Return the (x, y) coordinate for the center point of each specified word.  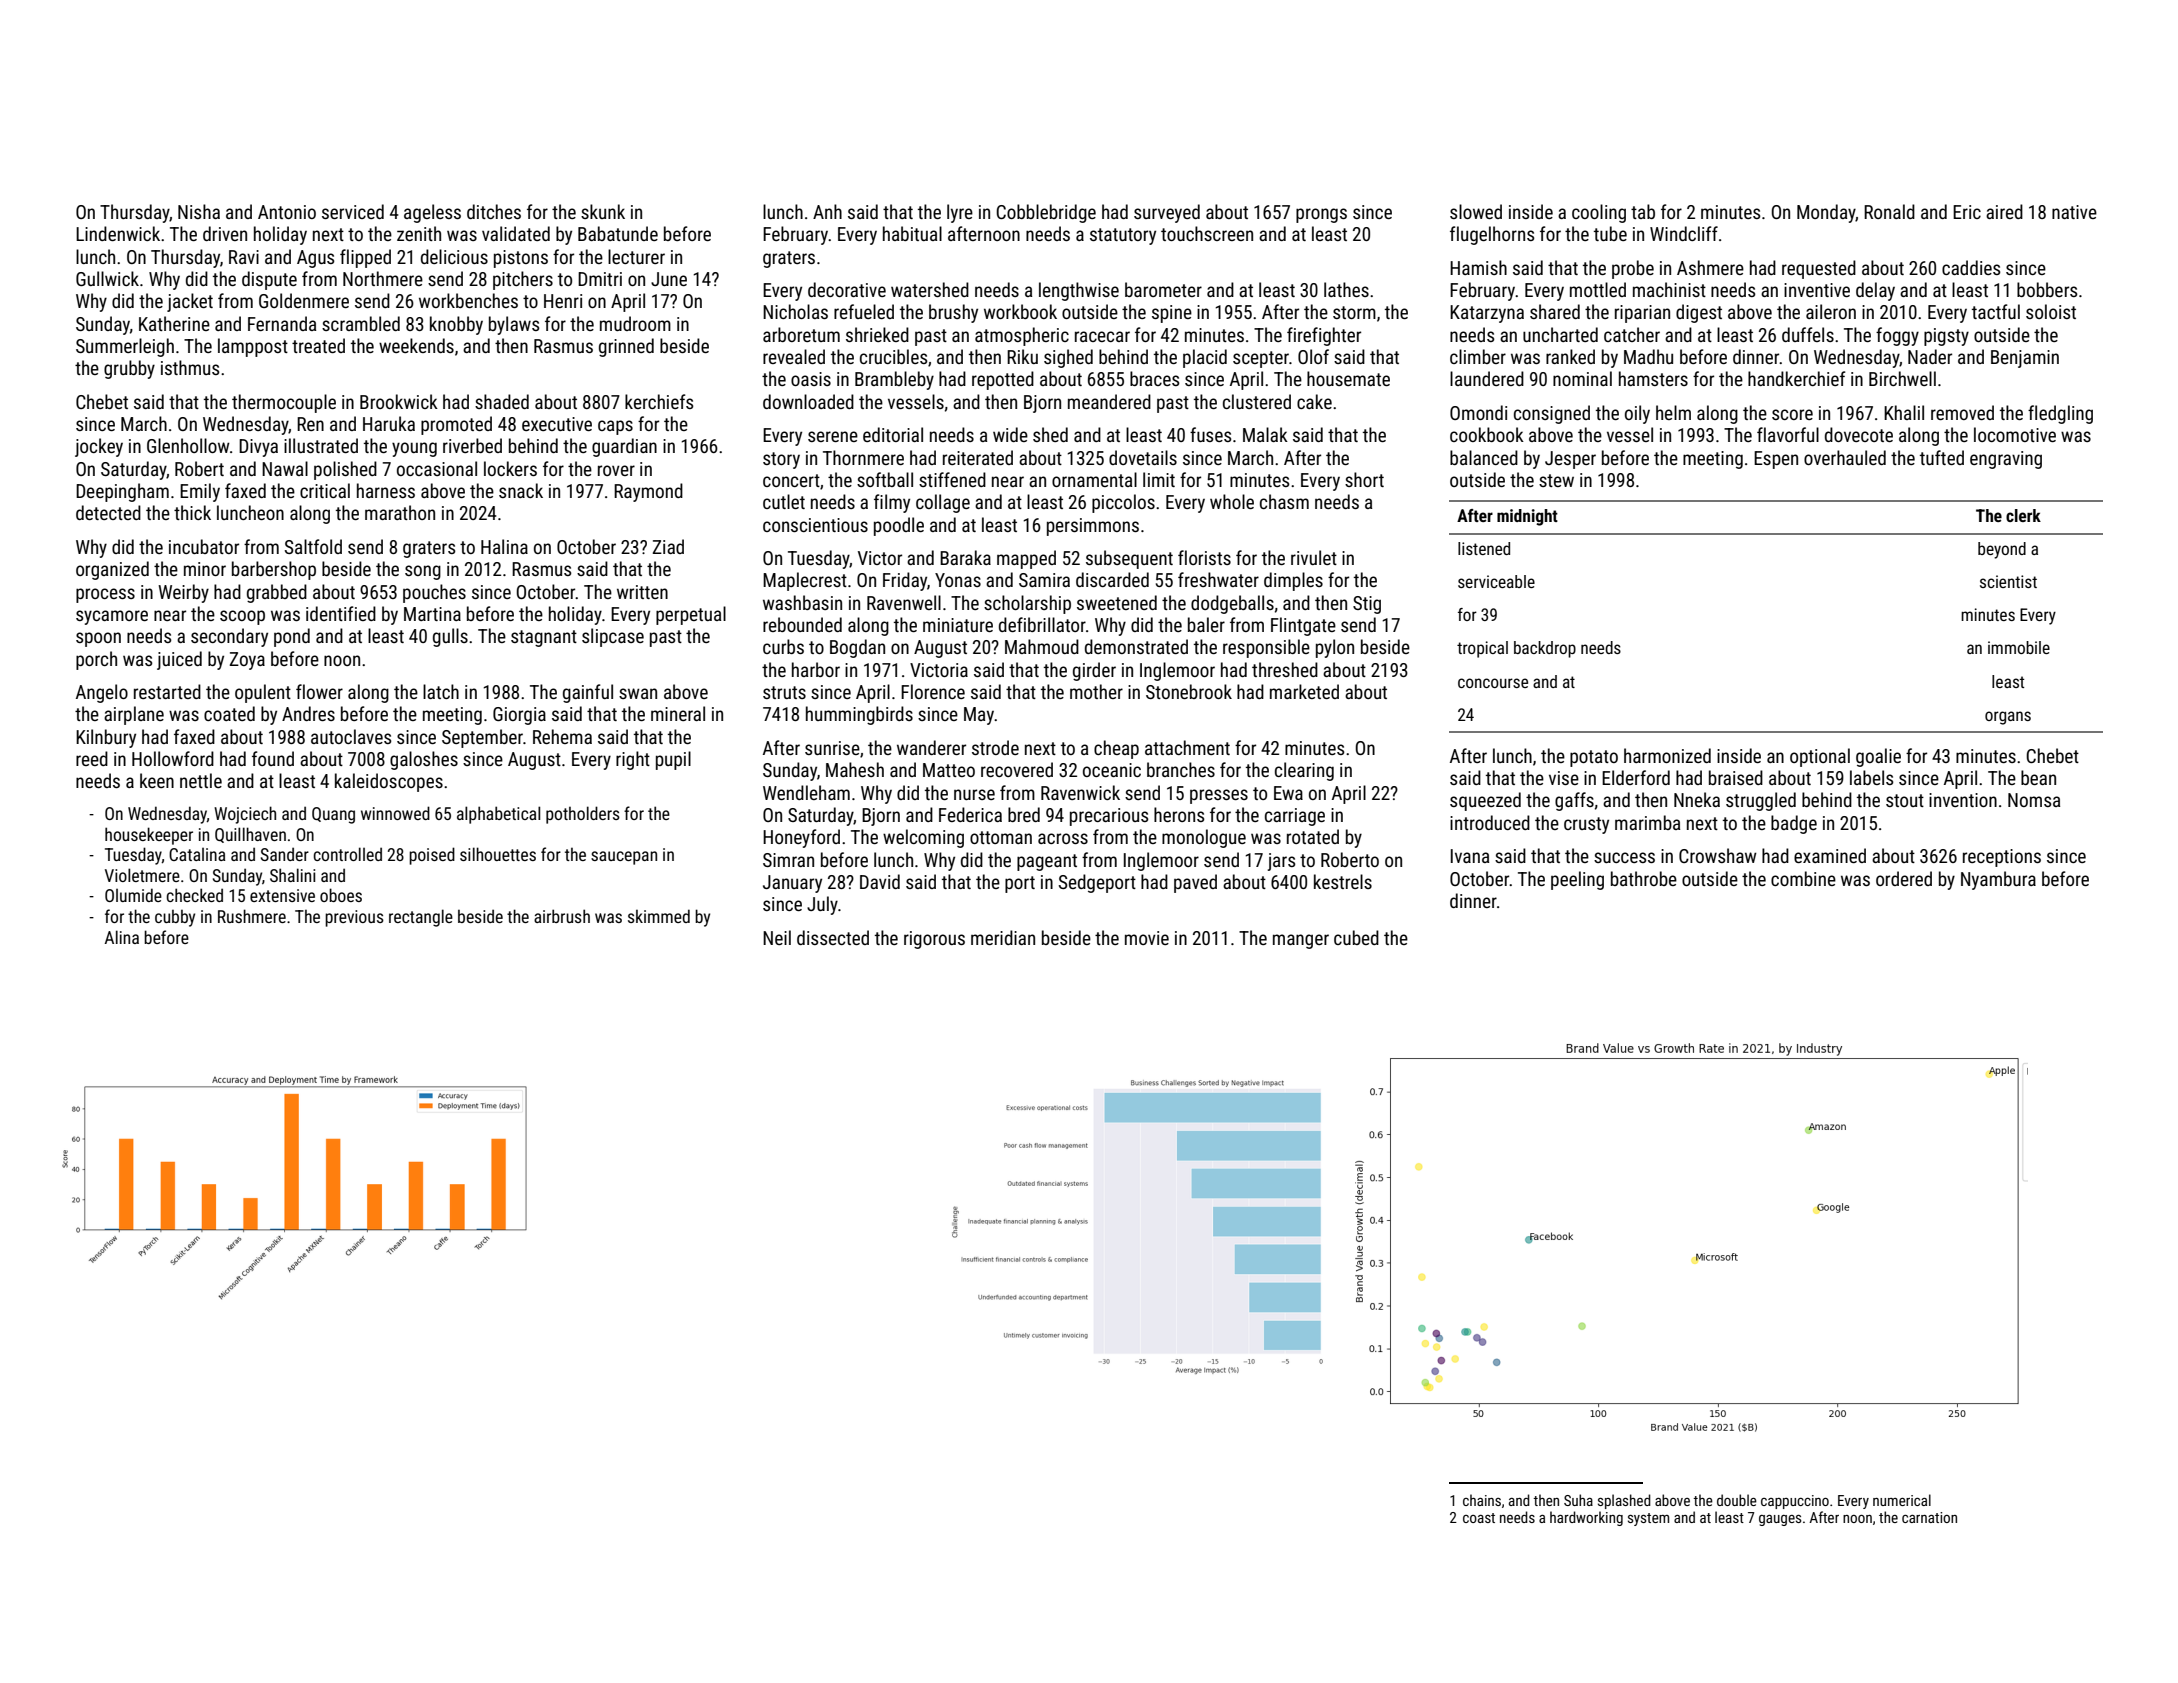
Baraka (965, 557)
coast (1479, 1518)
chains (1482, 1500)
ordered (1904, 878)
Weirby (183, 593)
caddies (1971, 267)
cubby (175, 918)
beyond (2002, 550)
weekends (416, 345)
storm (1354, 312)
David (880, 881)
